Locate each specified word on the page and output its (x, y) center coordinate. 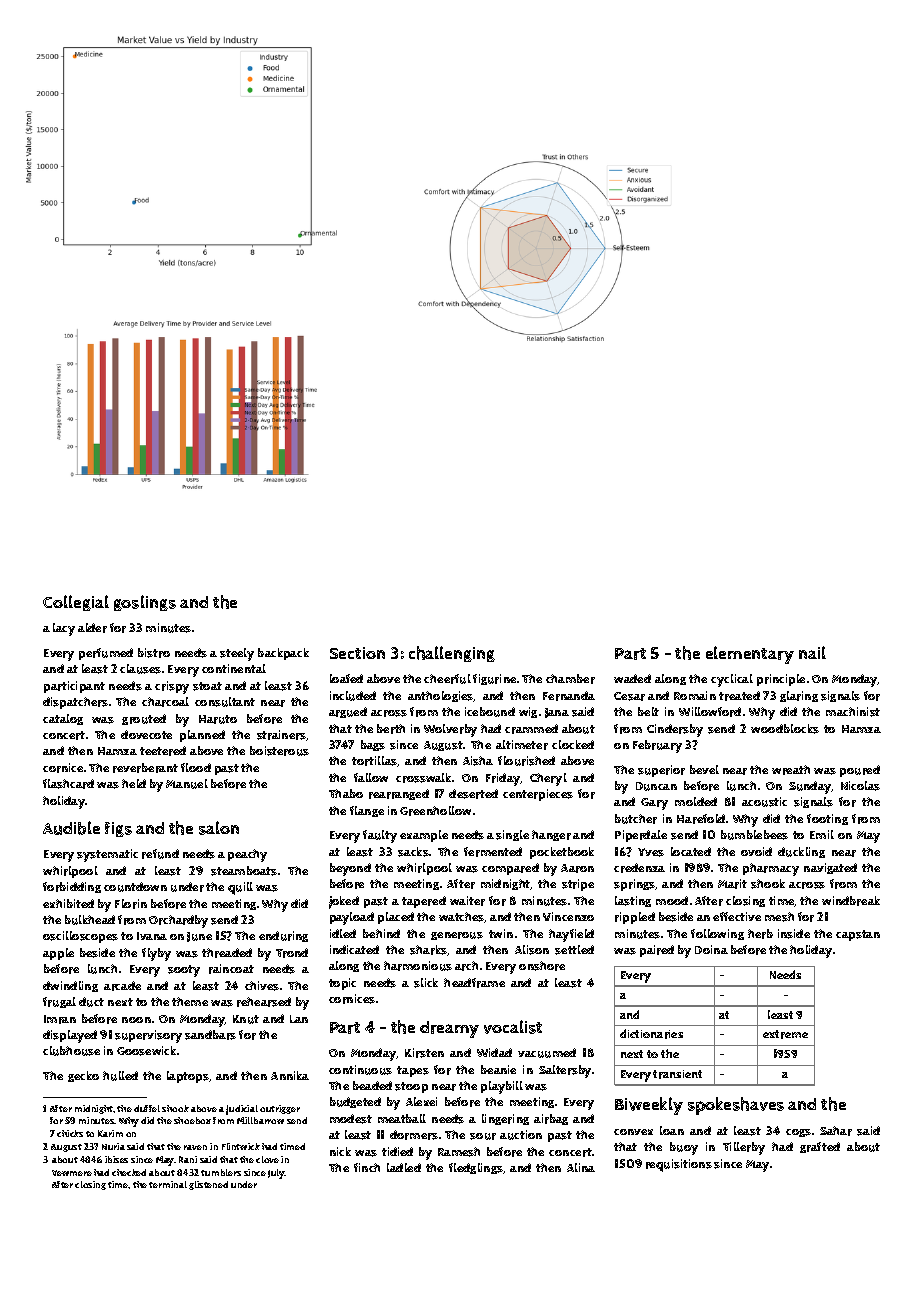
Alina (581, 1167)
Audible (71, 828)
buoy (684, 1148)
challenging (452, 654)
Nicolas (860, 786)
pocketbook (562, 853)
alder (92, 628)
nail (812, 652)
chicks (70, 1133)
